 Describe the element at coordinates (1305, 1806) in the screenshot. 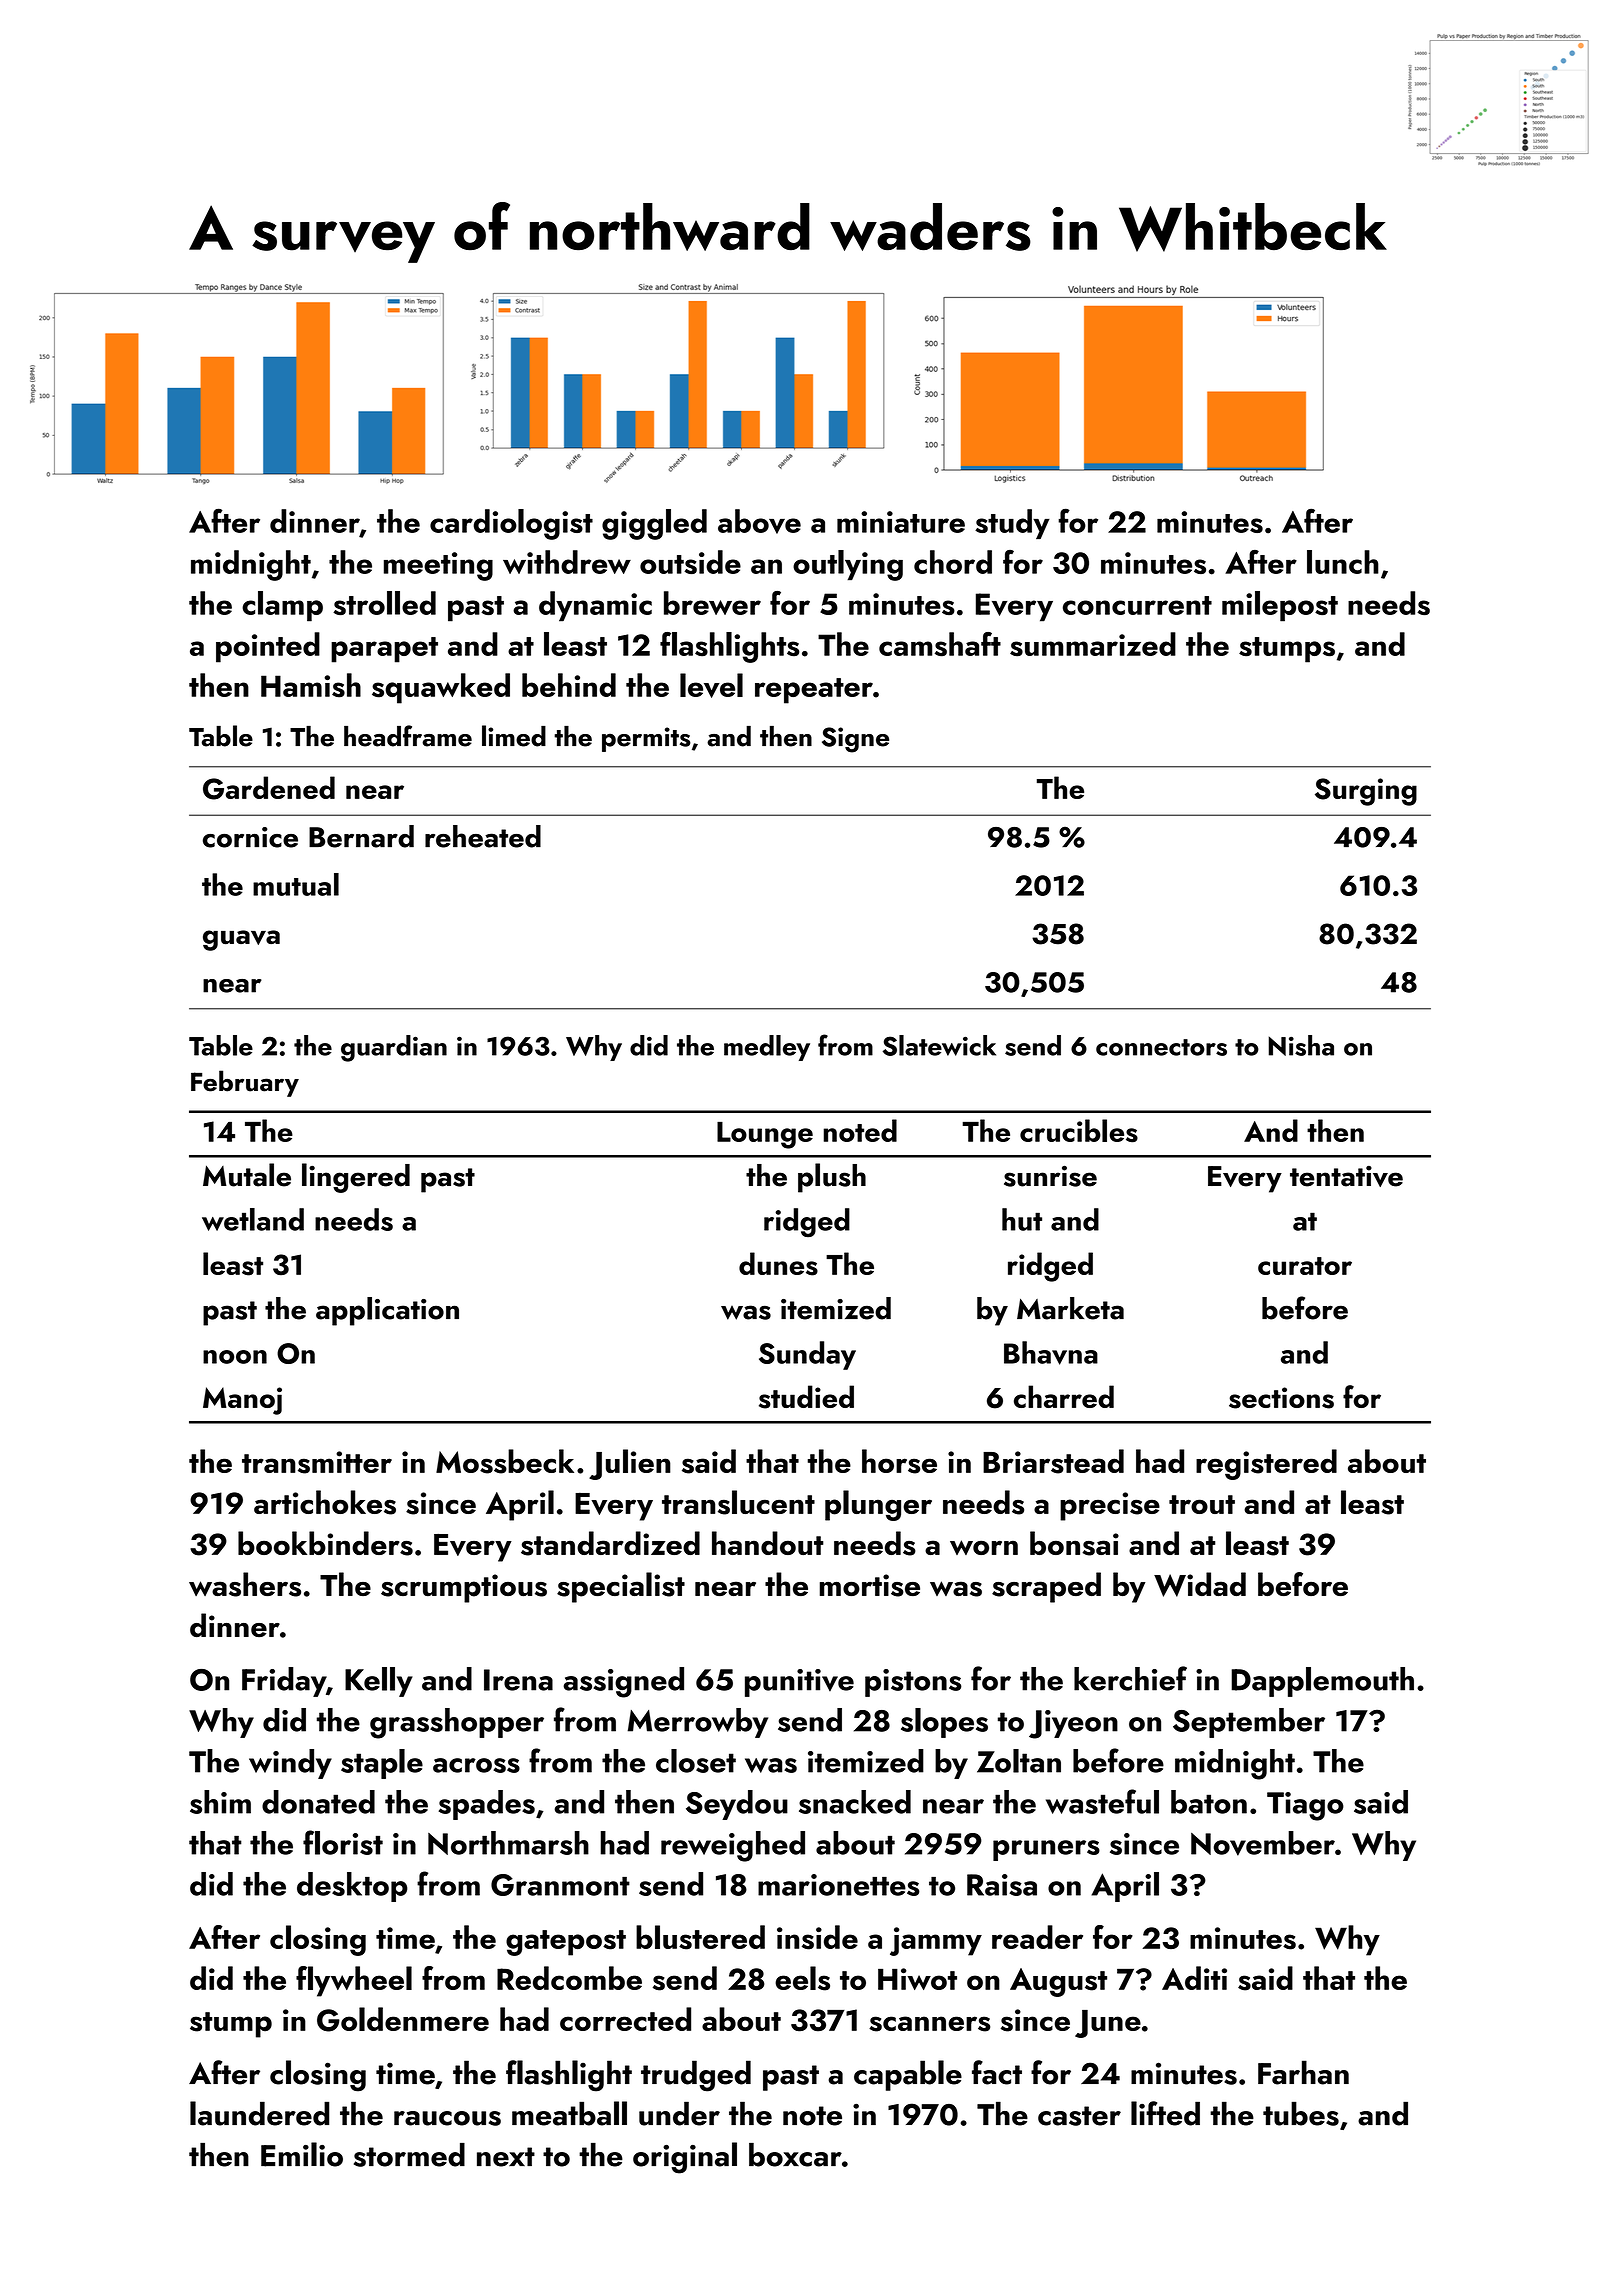

I see `Tiago` at that location.
